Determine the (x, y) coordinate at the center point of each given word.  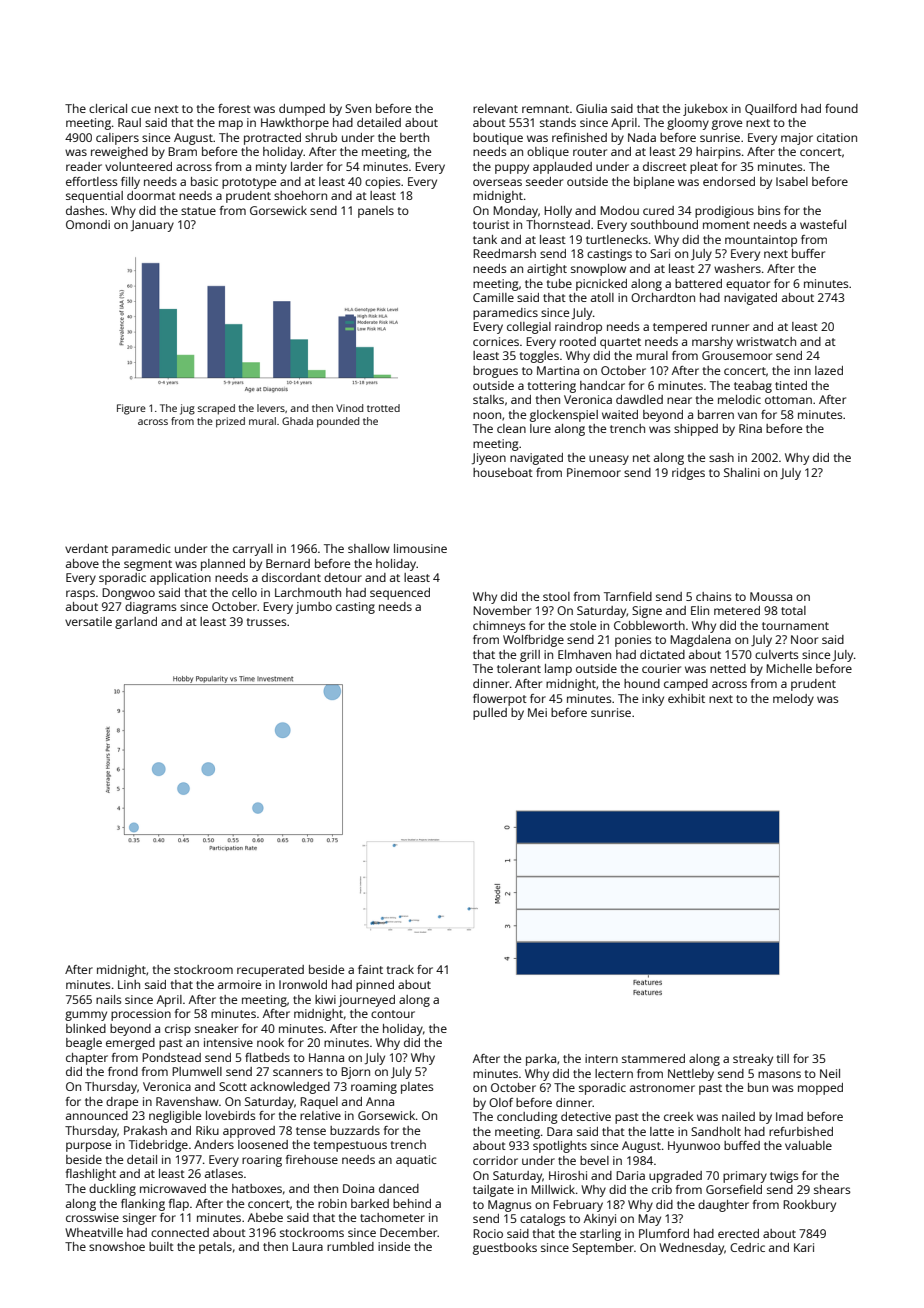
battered (698, 283)
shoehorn (300, 195)
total (793, 610)
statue (198, 211)
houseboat (503, 472)
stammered (653, 1058)
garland (136, 623)
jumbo (313, 608)
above (82, 563)
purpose (88, 1147)
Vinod (349, 408)
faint (370, 969)
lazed (829, 370)
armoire (239, 984)
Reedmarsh (504, 253)
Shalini (742, 472)
